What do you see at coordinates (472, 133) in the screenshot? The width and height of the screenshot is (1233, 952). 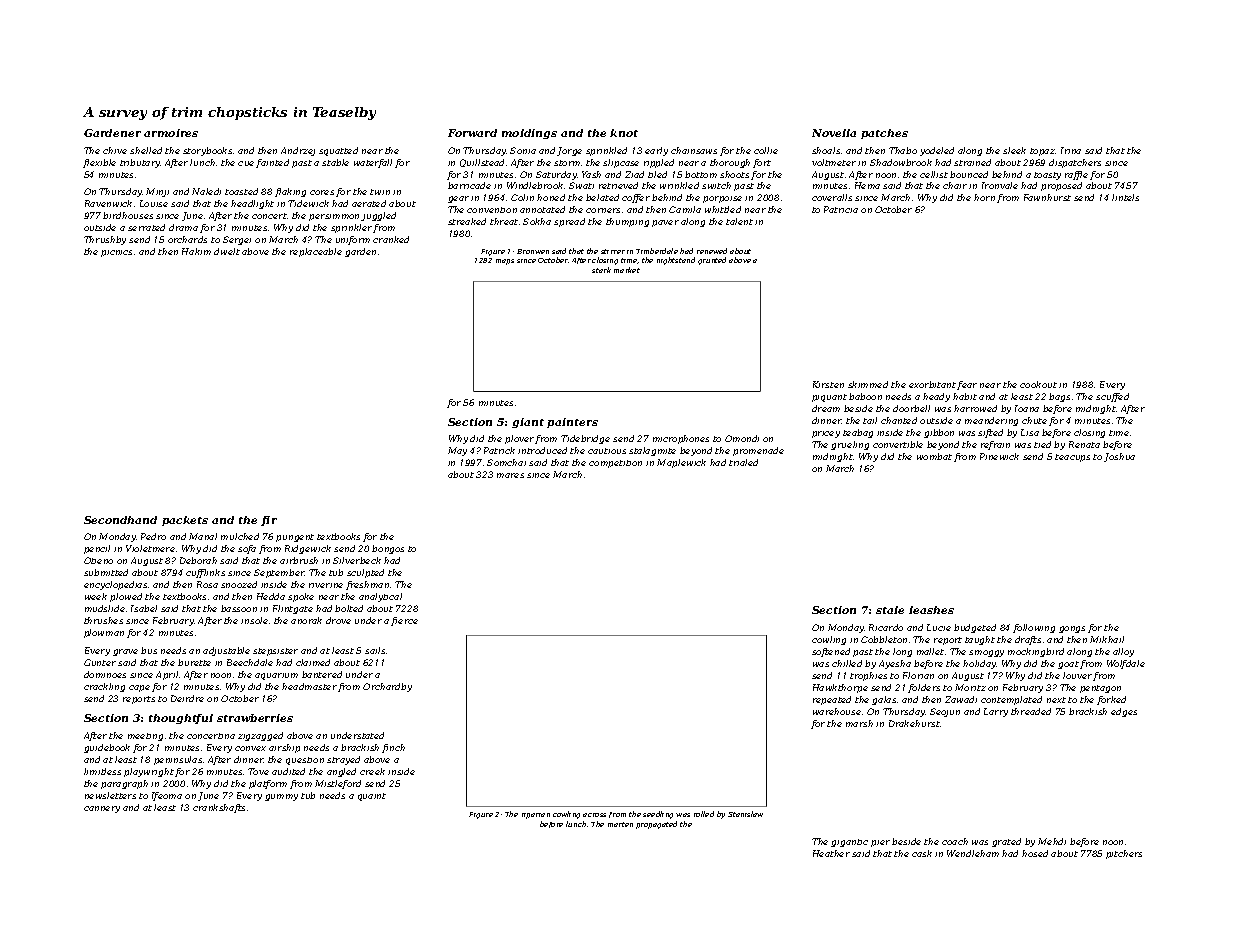 I see `Forward` at bounding box center [472, 133].
